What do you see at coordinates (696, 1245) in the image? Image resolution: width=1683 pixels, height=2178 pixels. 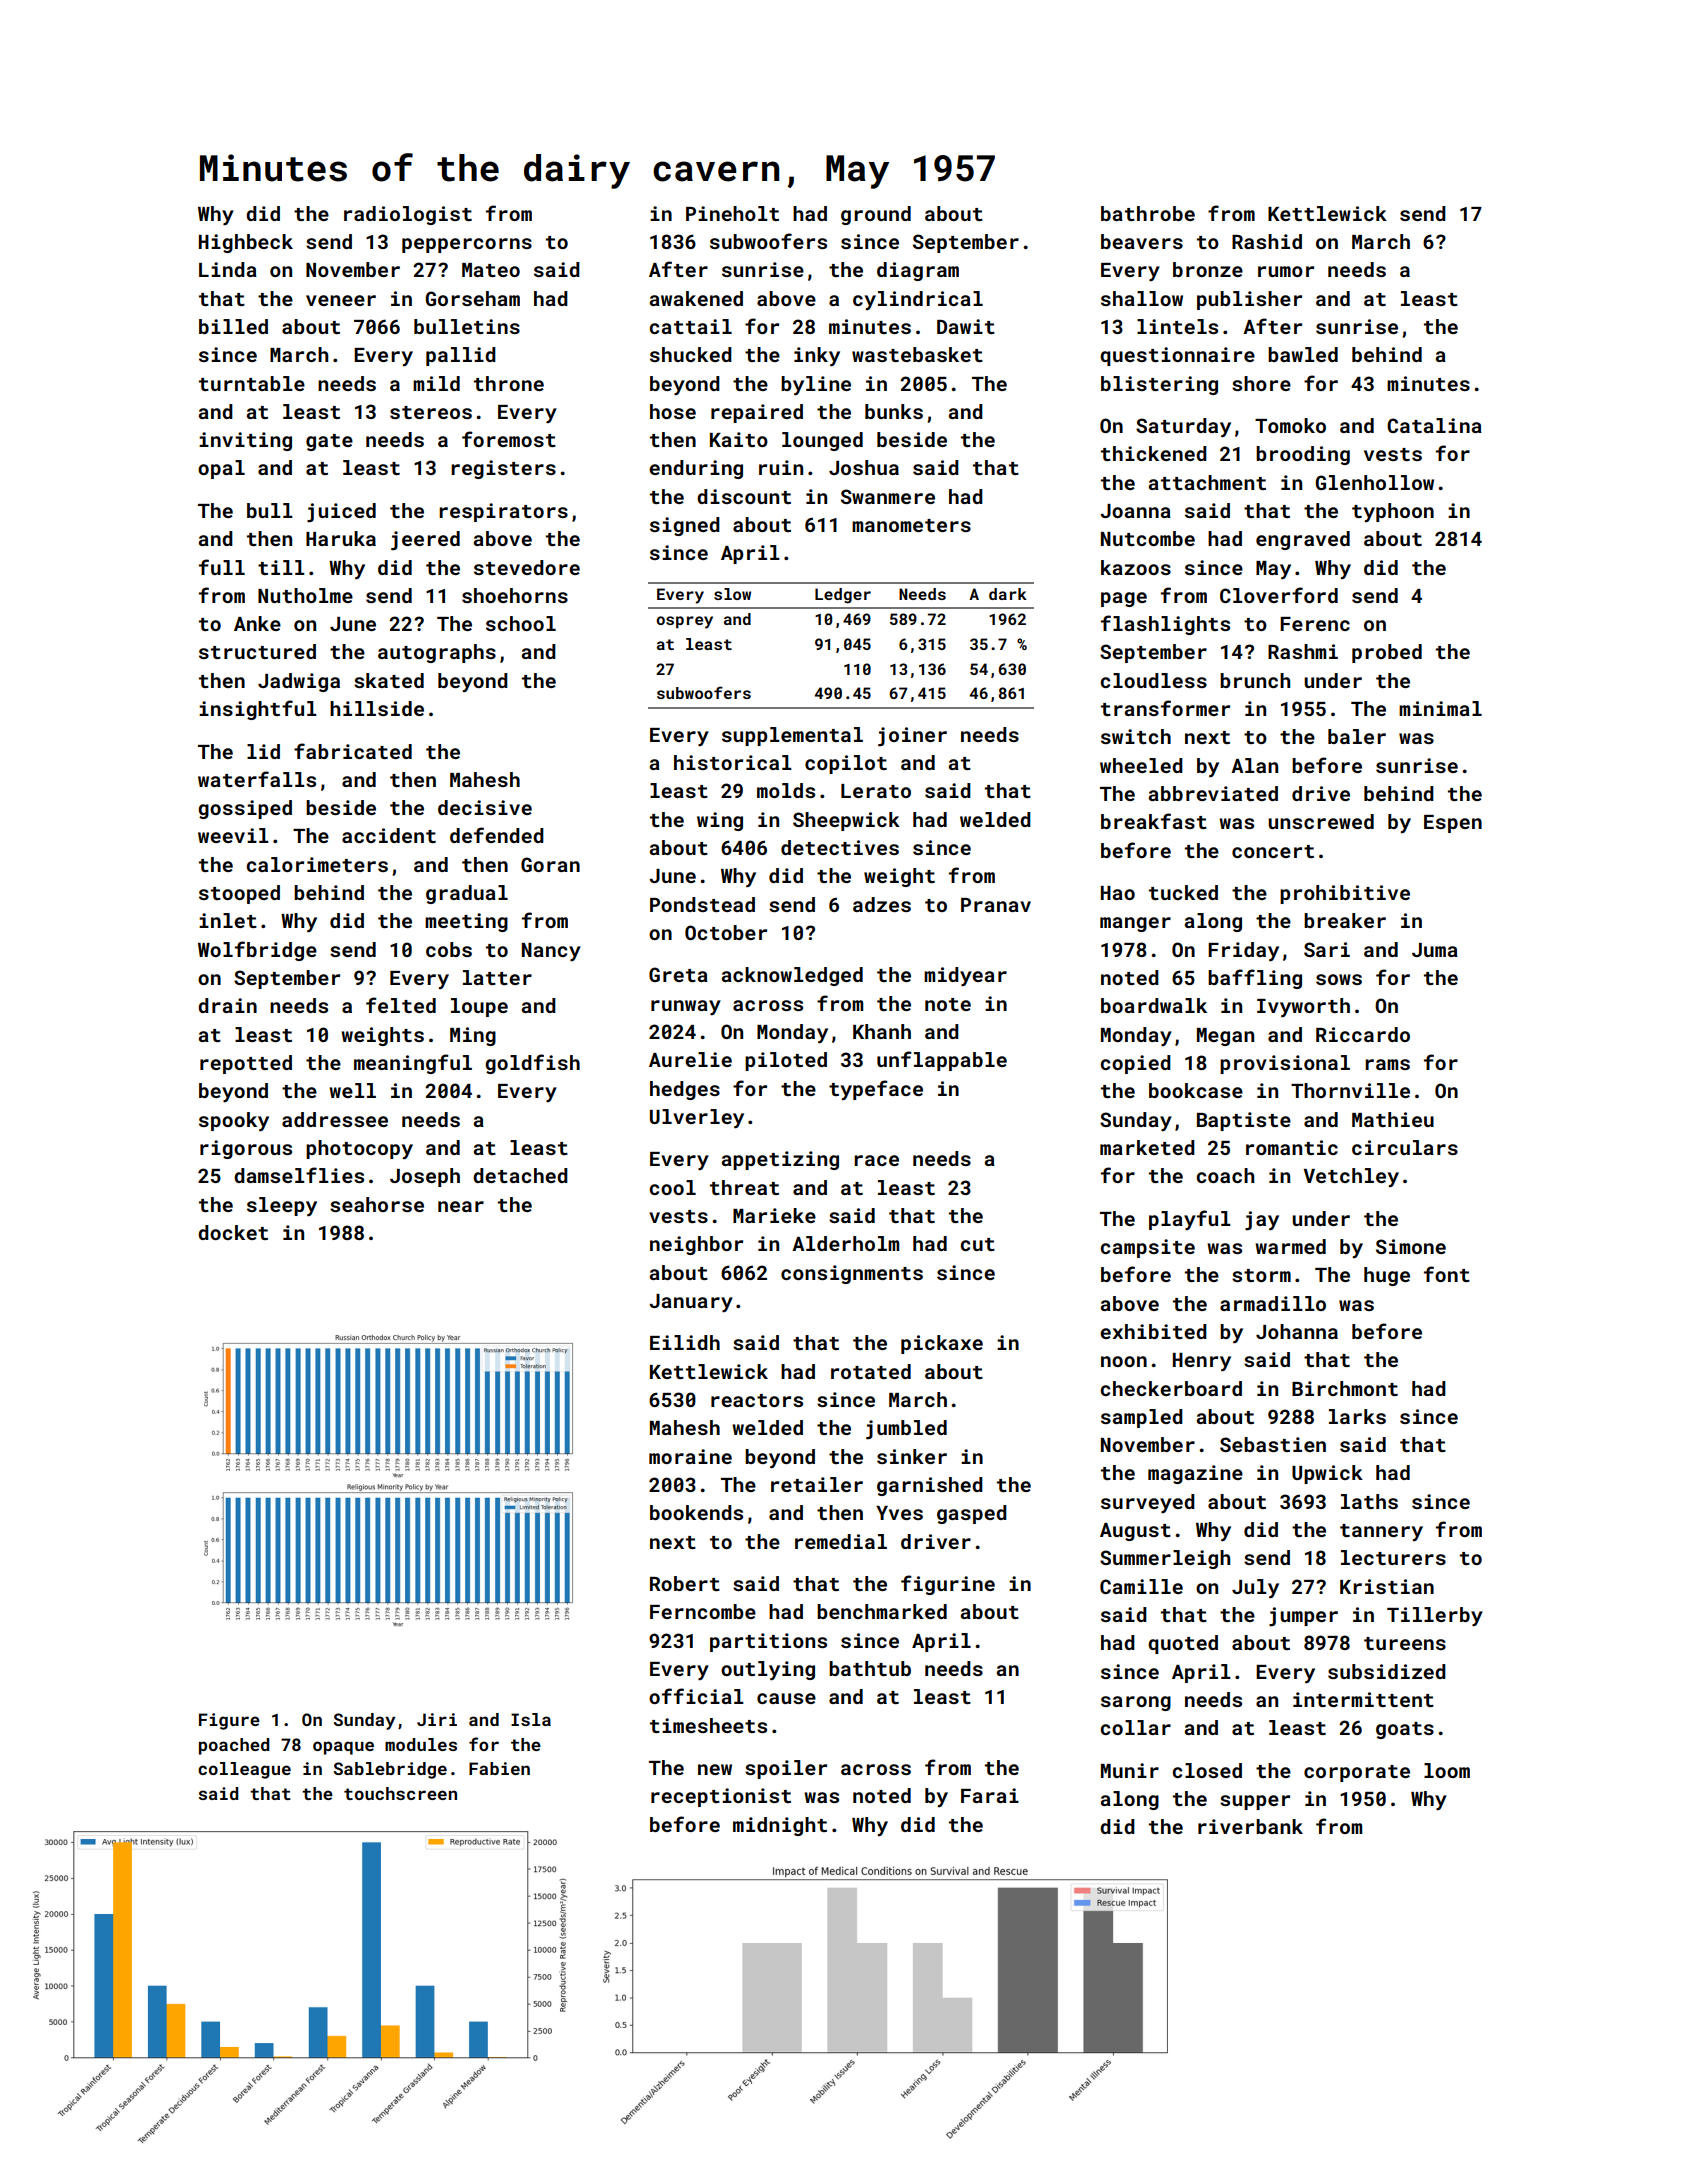 I see `neighbor` at bounding box center [696, 1245].
